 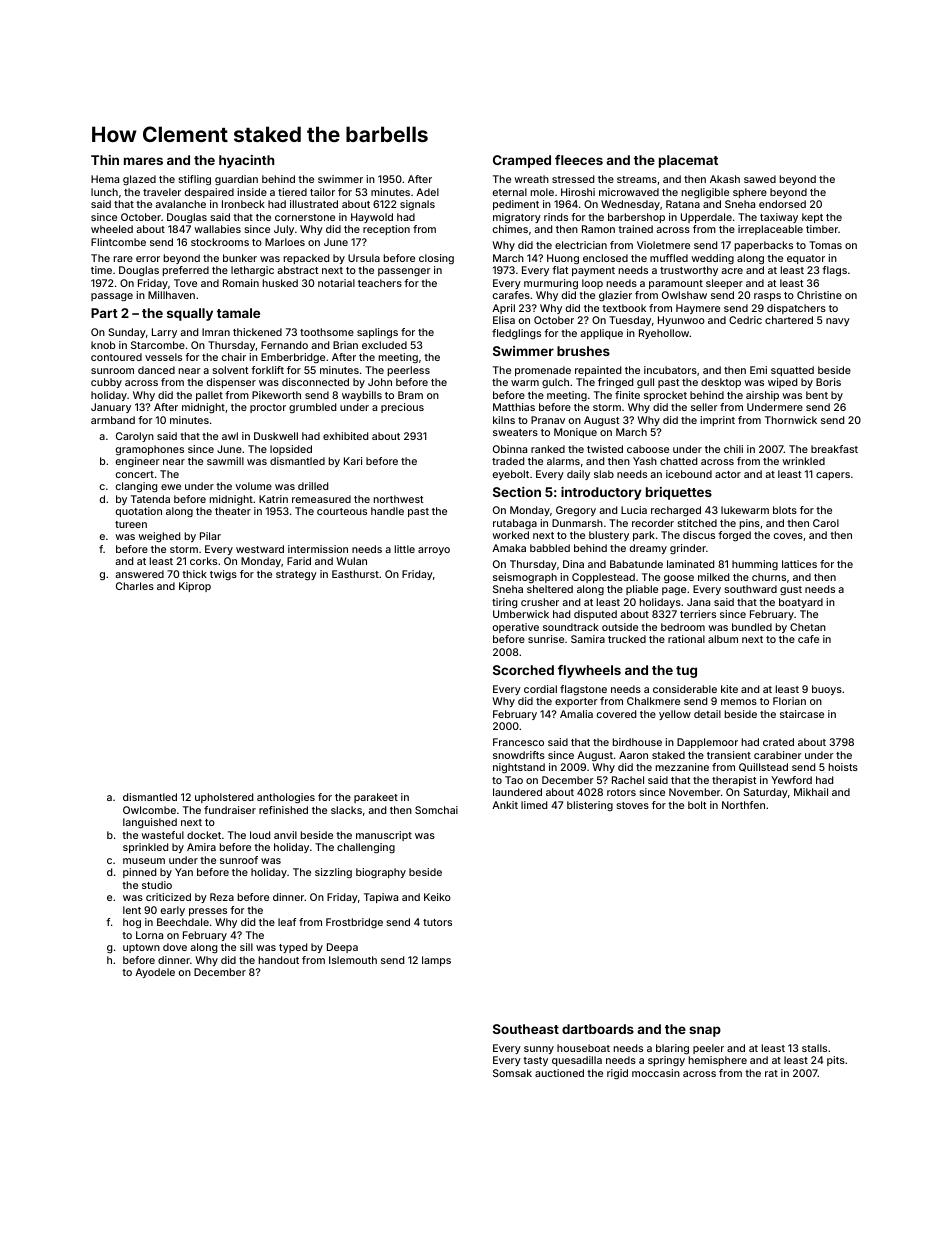 What do you see at coordinates (630, 205) in the screenshot?
I see `Wednesday` at bounding box center [630, 205].
